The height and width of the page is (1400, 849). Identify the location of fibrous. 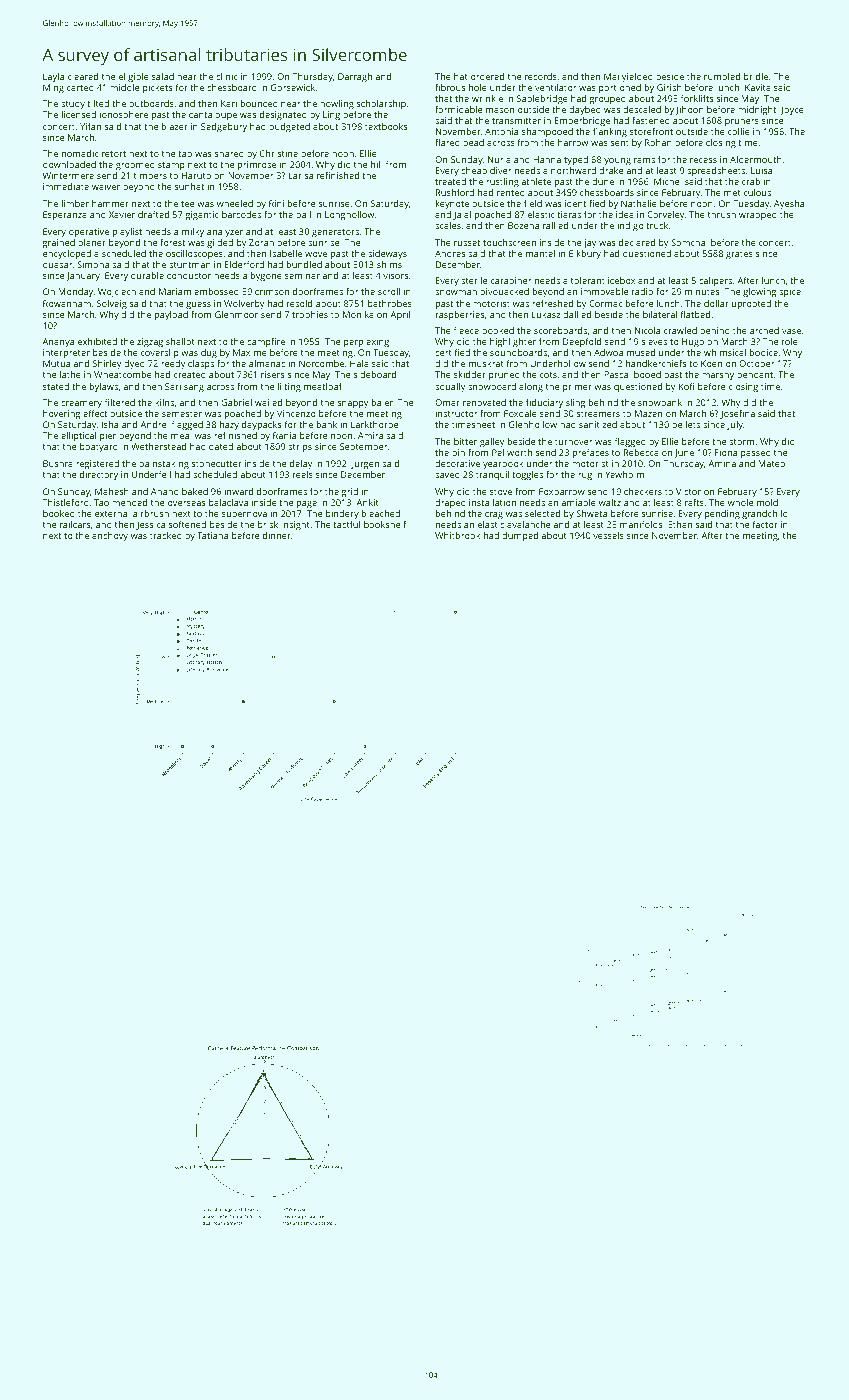
(450, 87).
